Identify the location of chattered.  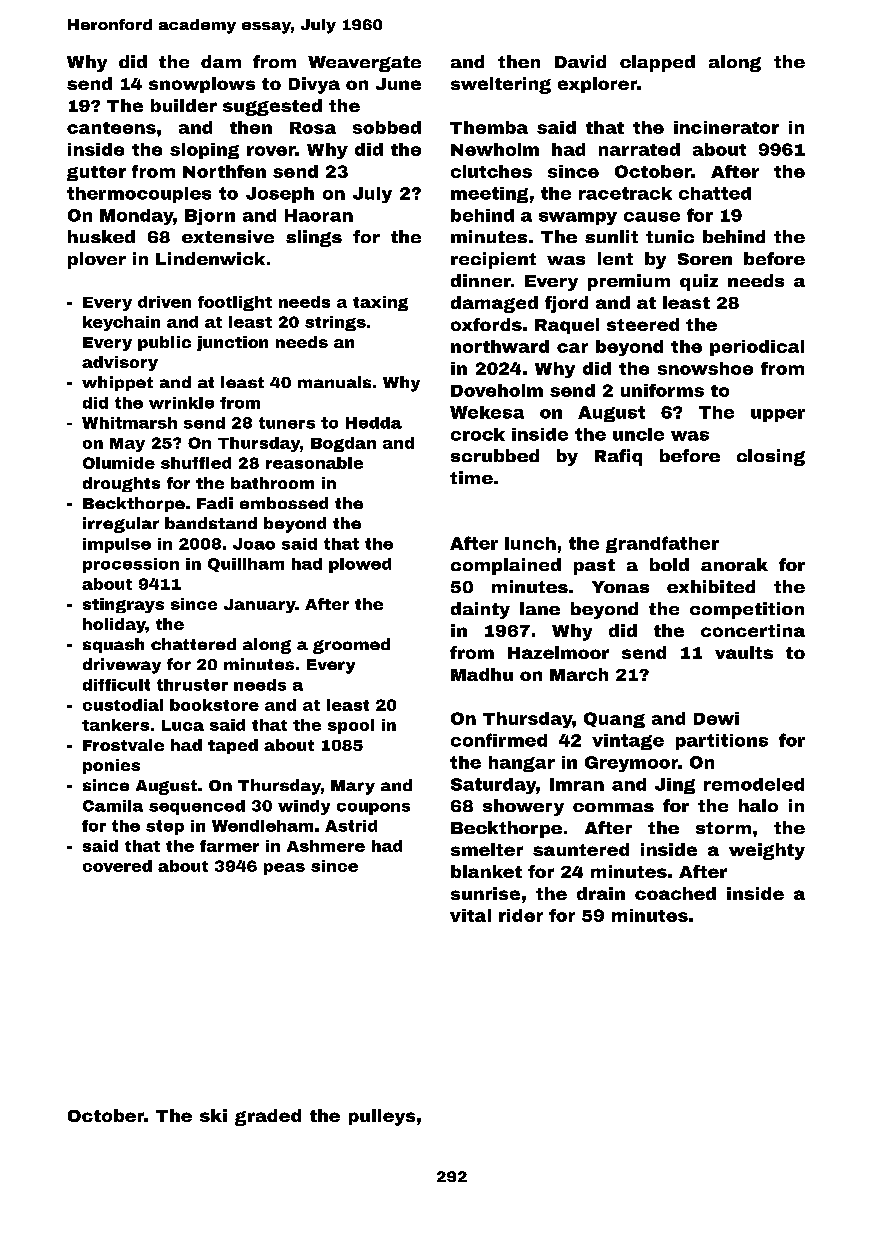
(193, 644).
